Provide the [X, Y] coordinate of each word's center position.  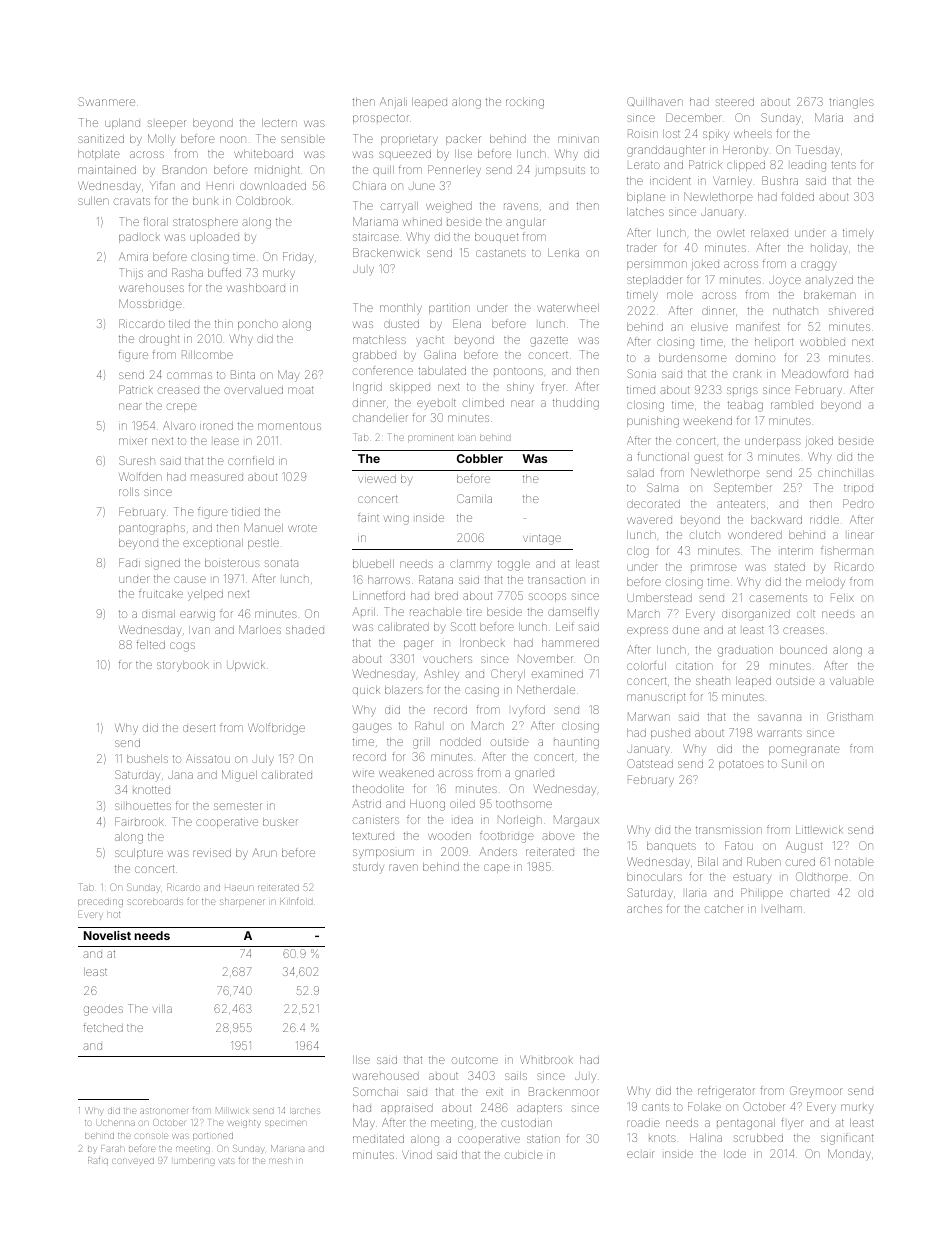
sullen [93, 201]
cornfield [251, 460]
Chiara [369, 185]
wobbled [822, 342]
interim [797, 551]
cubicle [523, 1155]
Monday [849, 1155]
